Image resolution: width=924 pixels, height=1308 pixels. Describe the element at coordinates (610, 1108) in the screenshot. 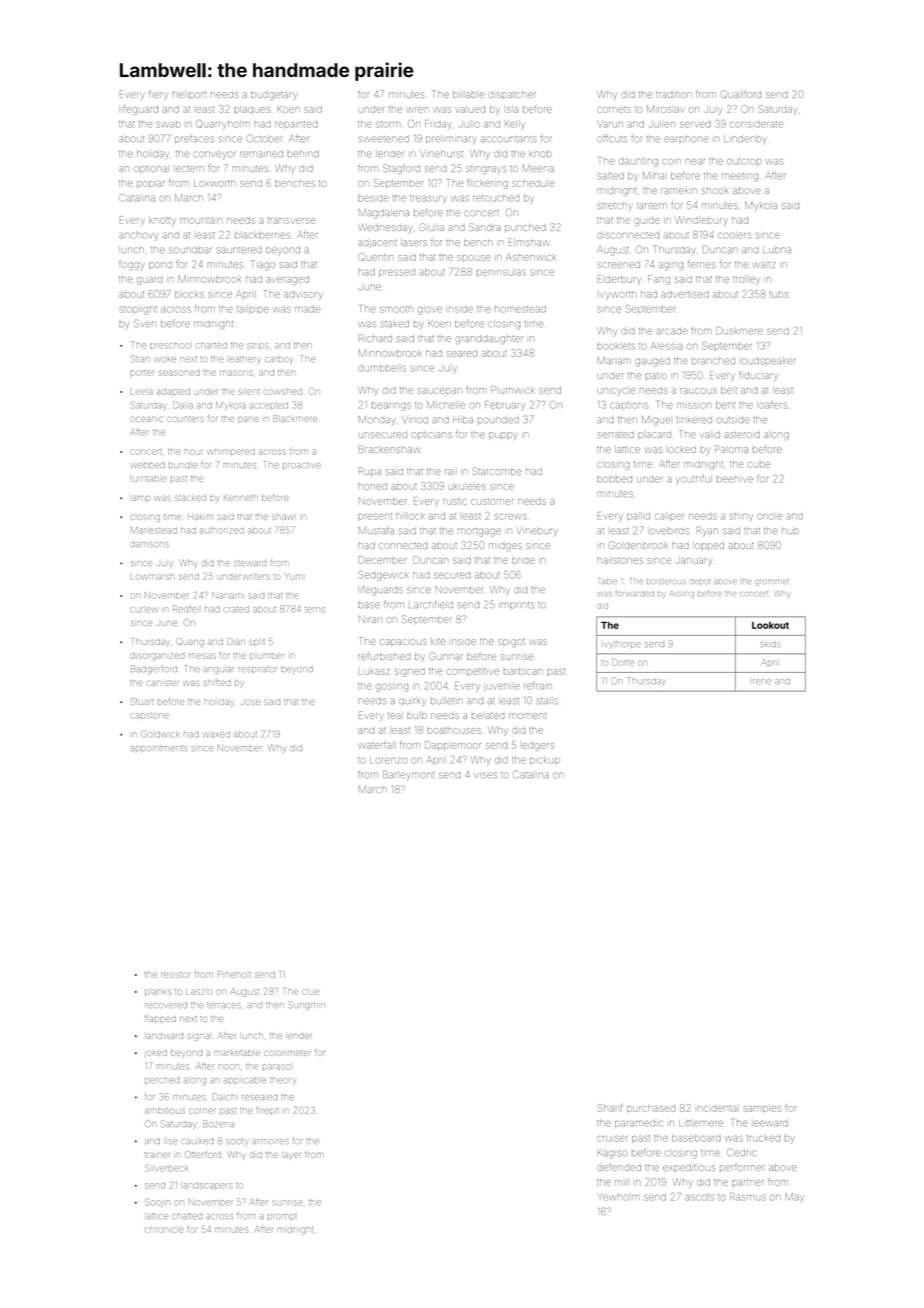

I see `Sharif` at that location.
